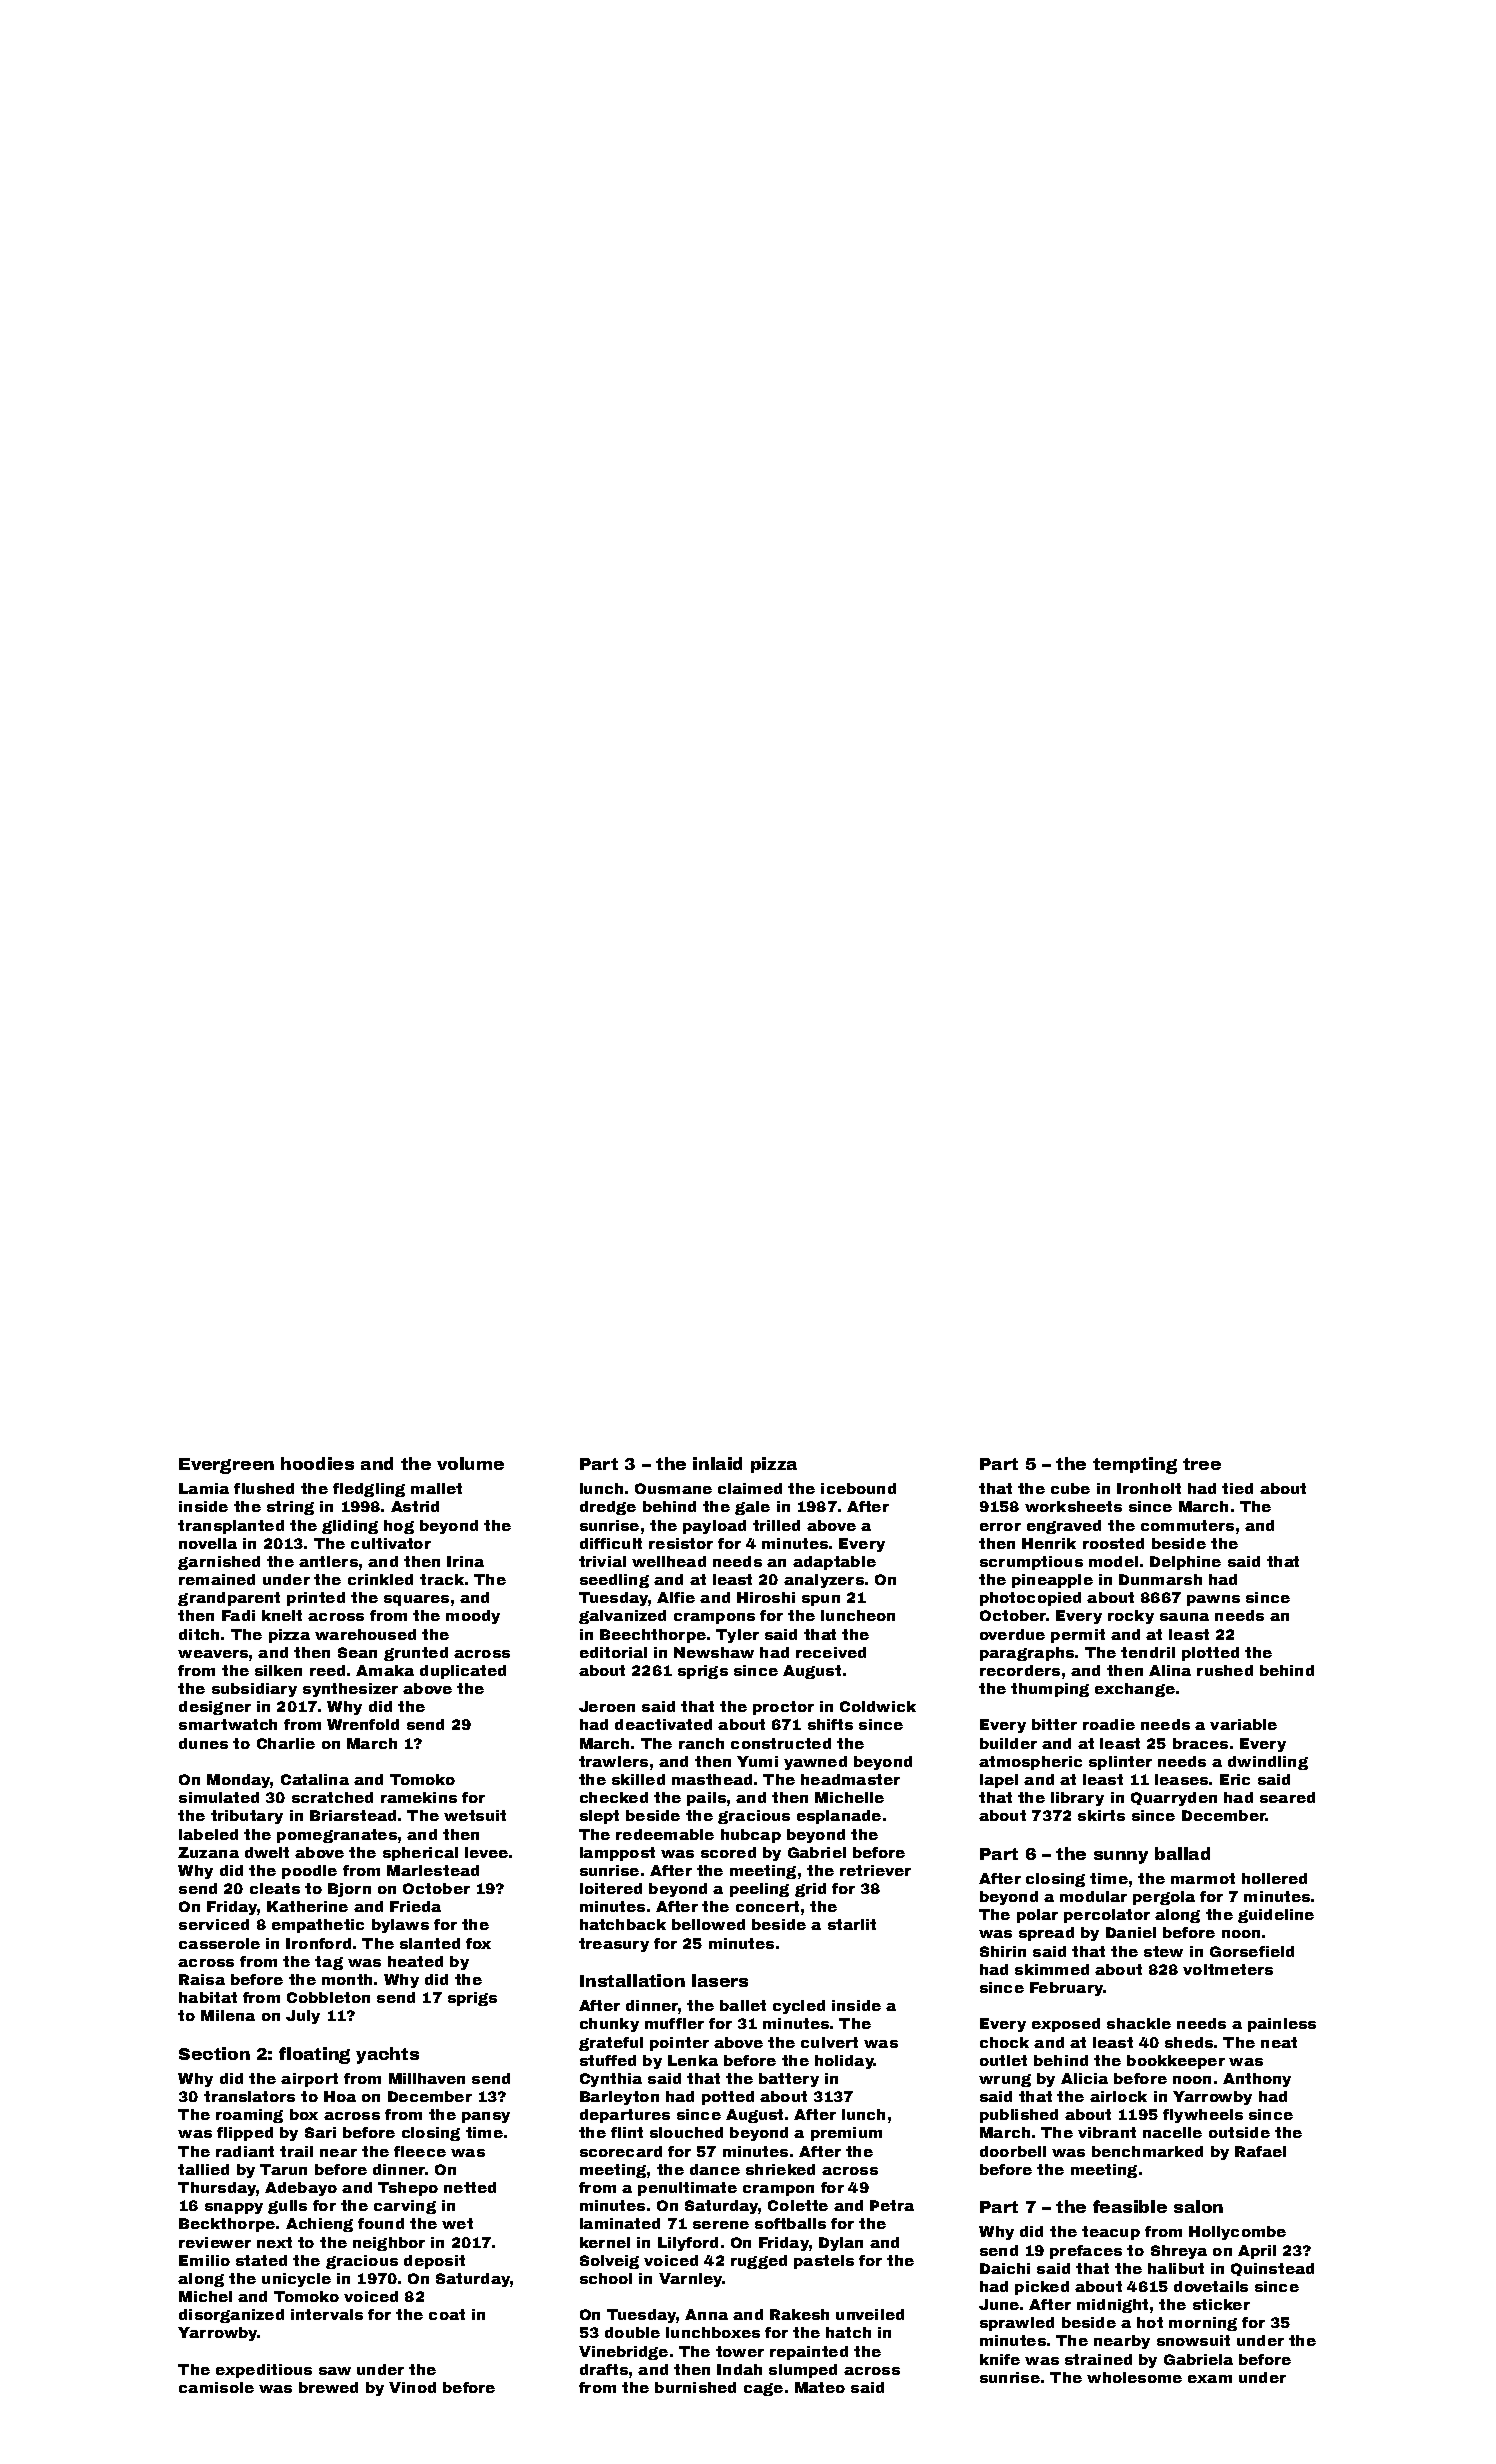 The image size is (1496, 2464). What do you see at coordinates (613, 1761) in the document?
I see `trawlers` at bounding box center [613, 1761].
